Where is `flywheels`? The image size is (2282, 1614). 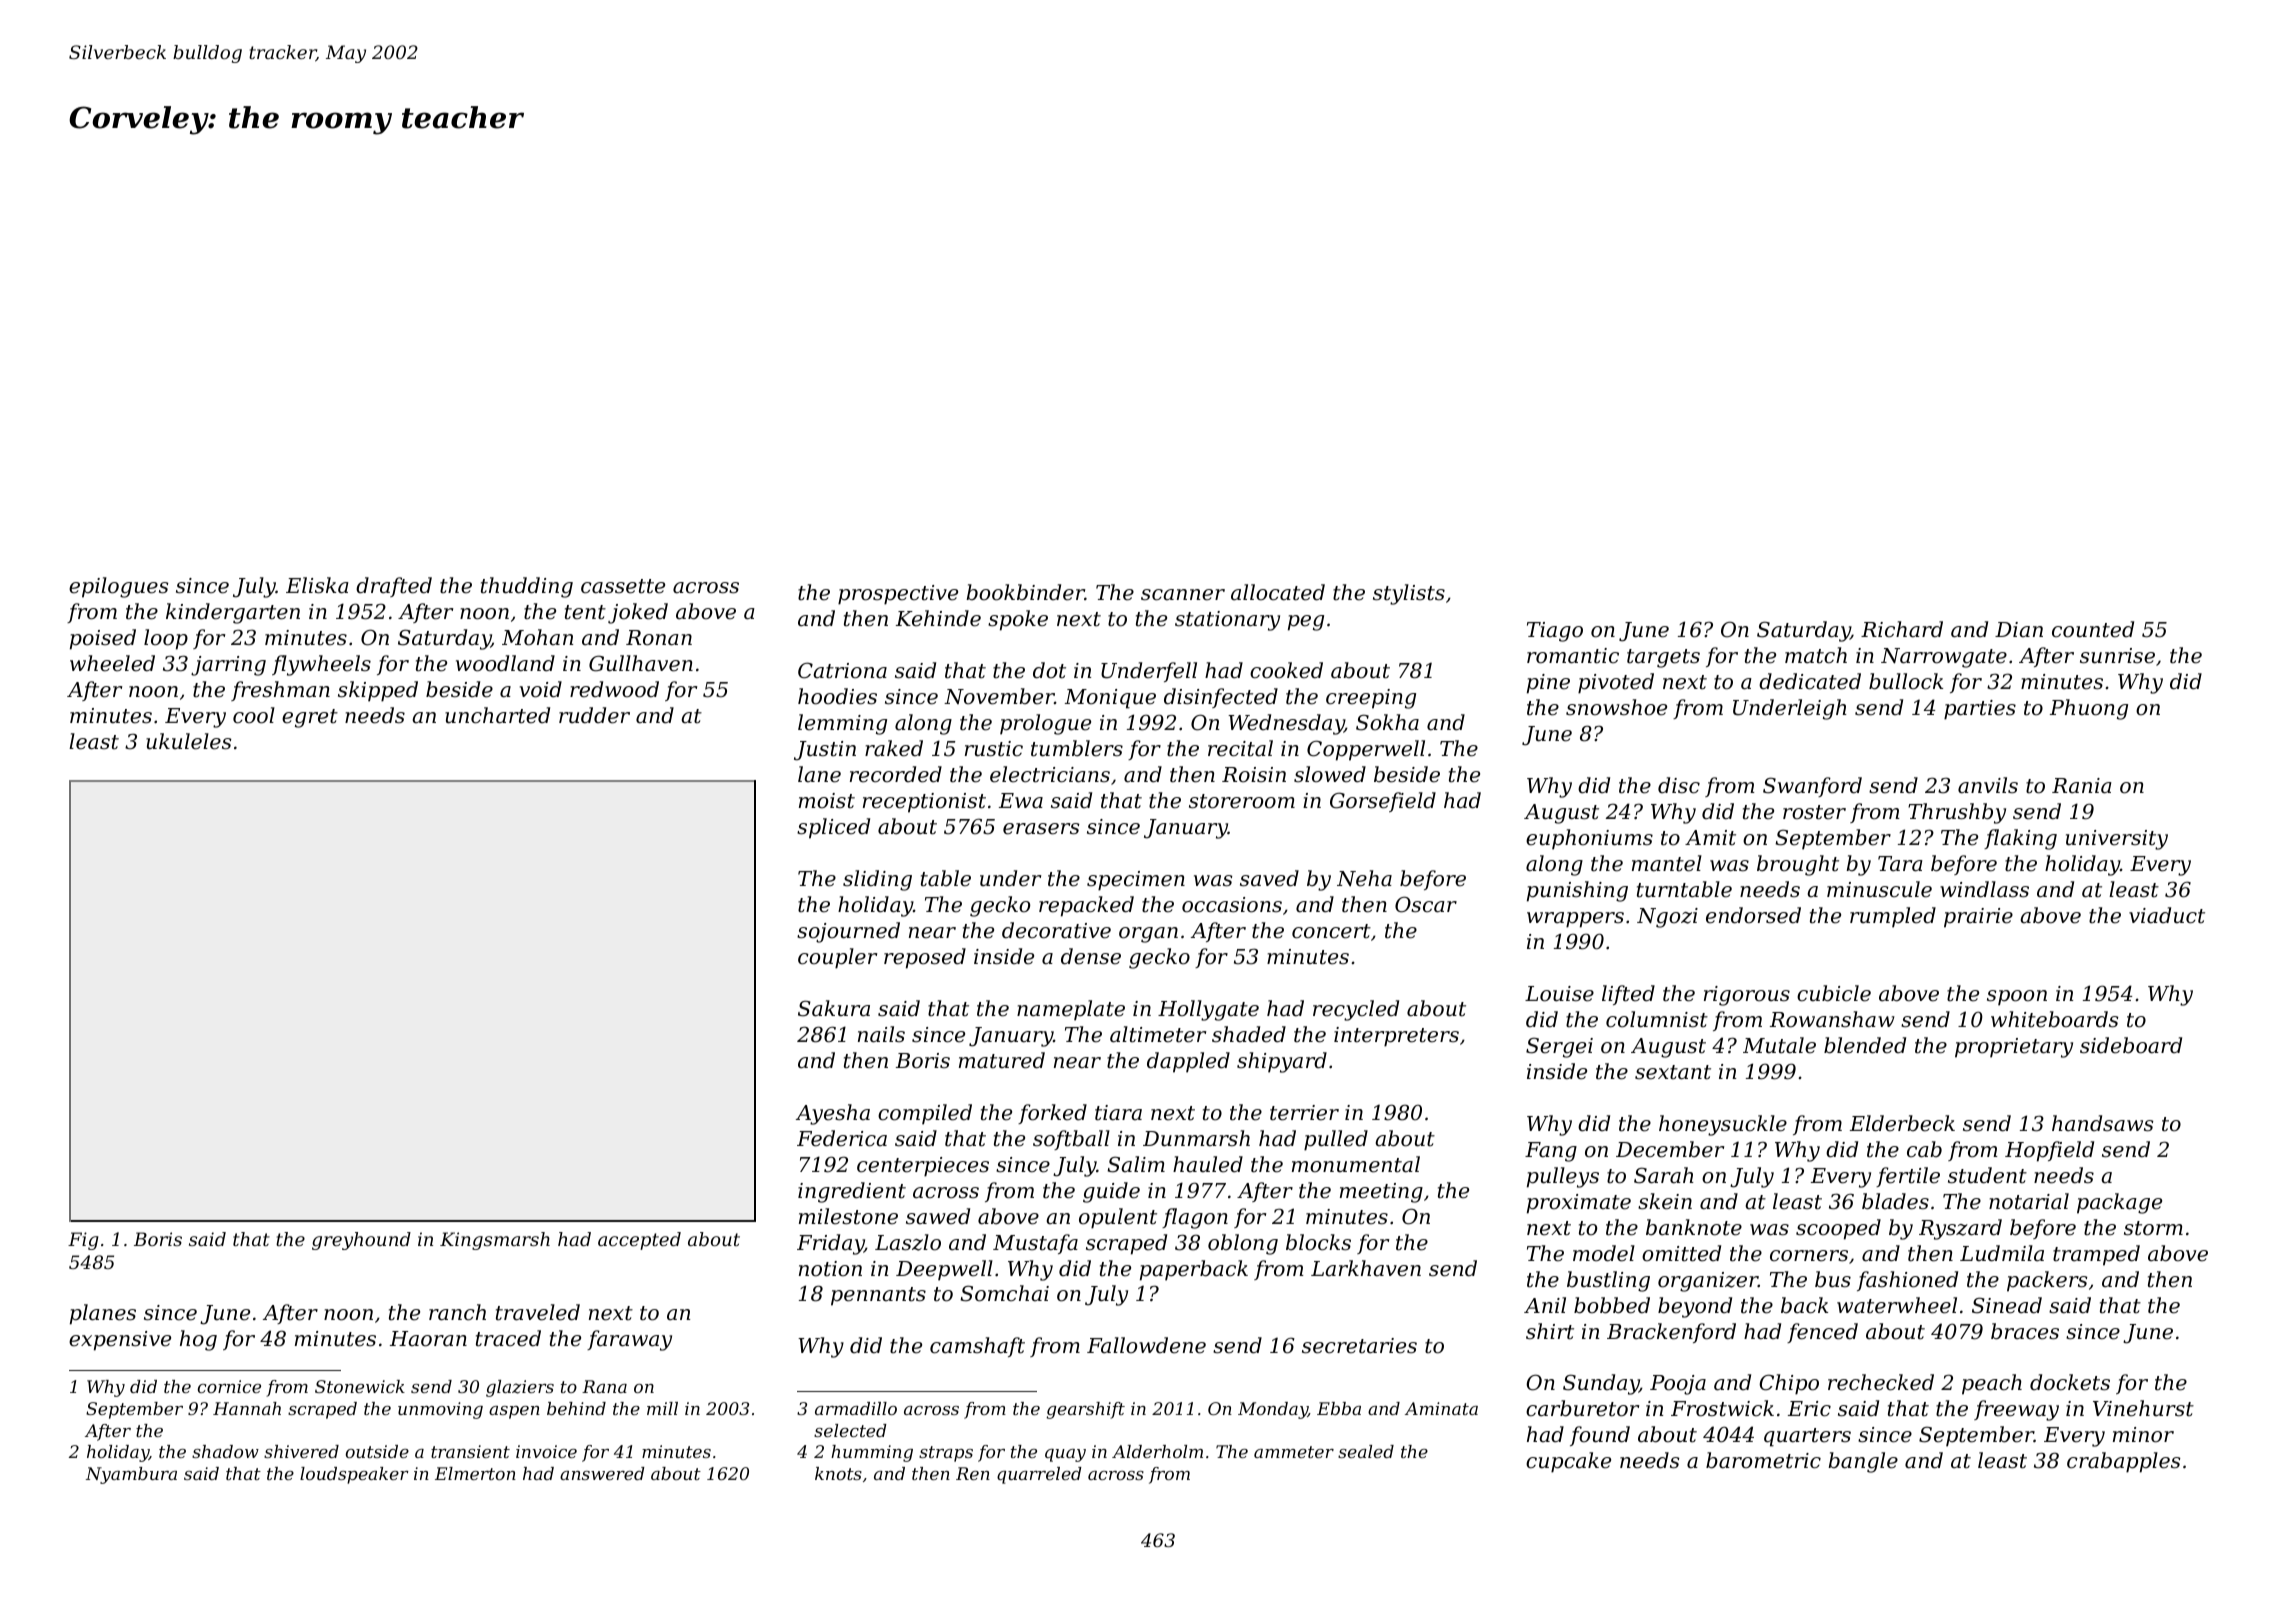 flywheels is located at coordinates (321, 665).
